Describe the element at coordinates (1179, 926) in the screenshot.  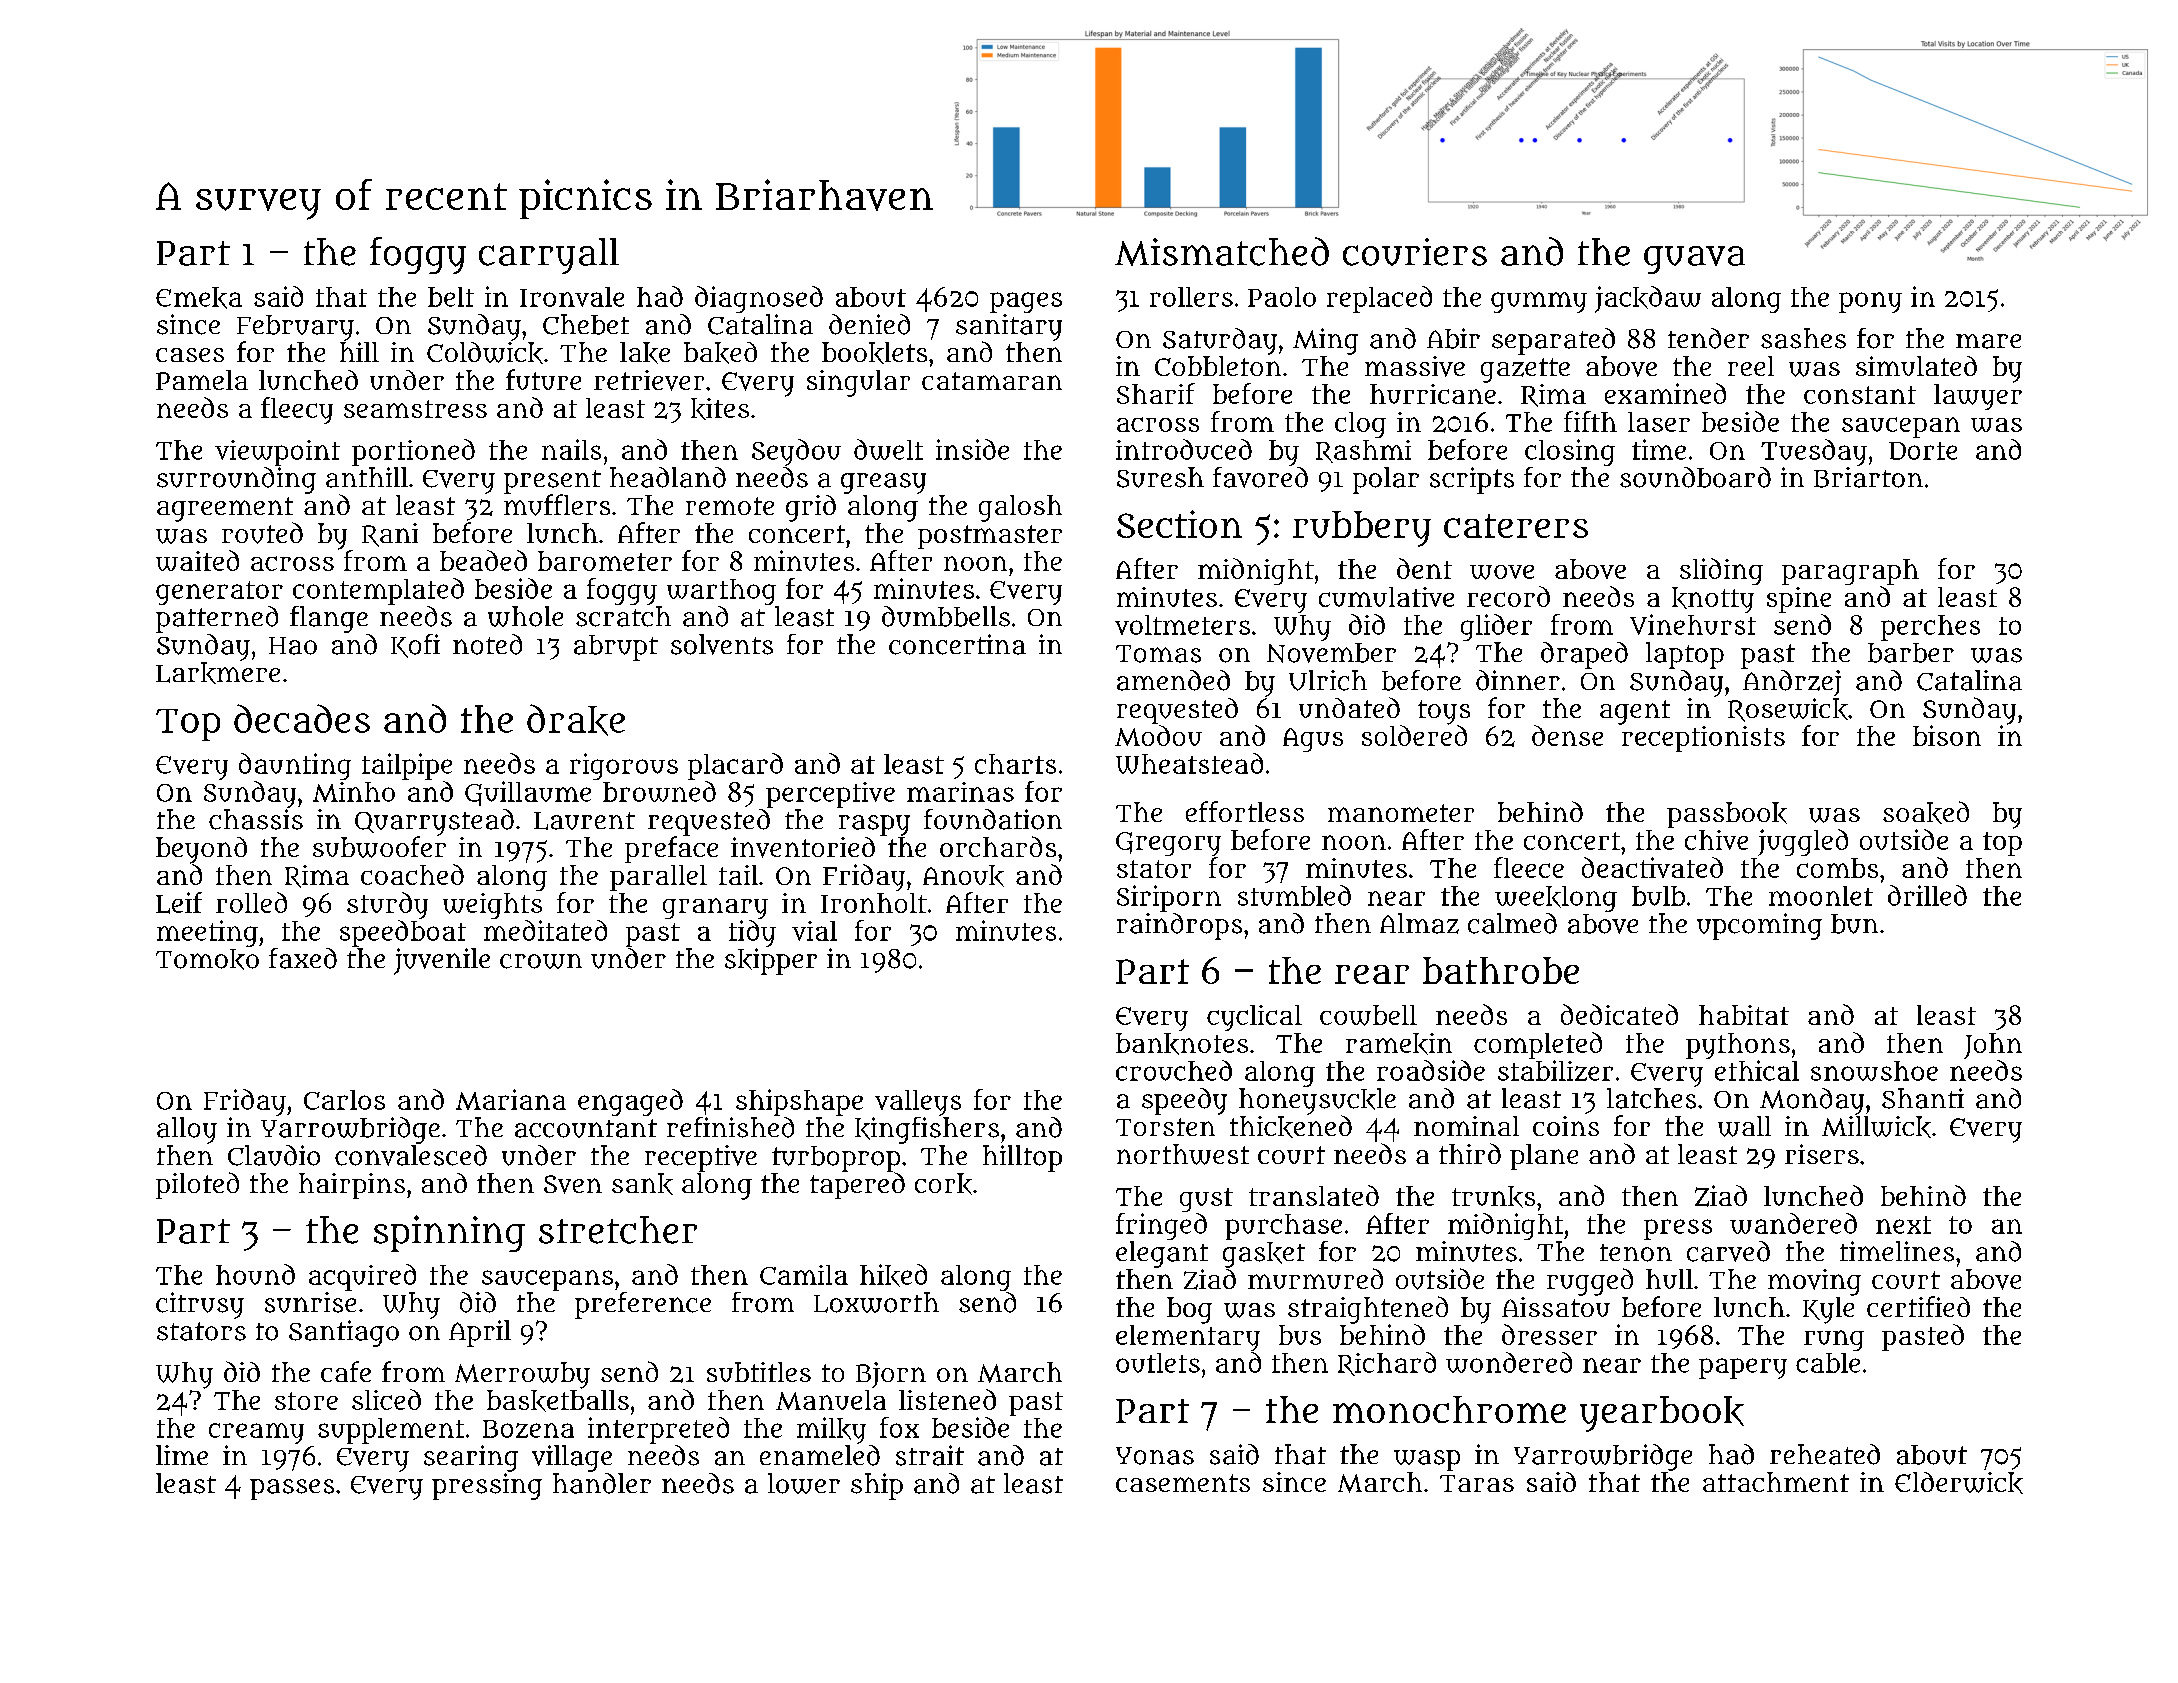
I see `raindrops` at that location.
